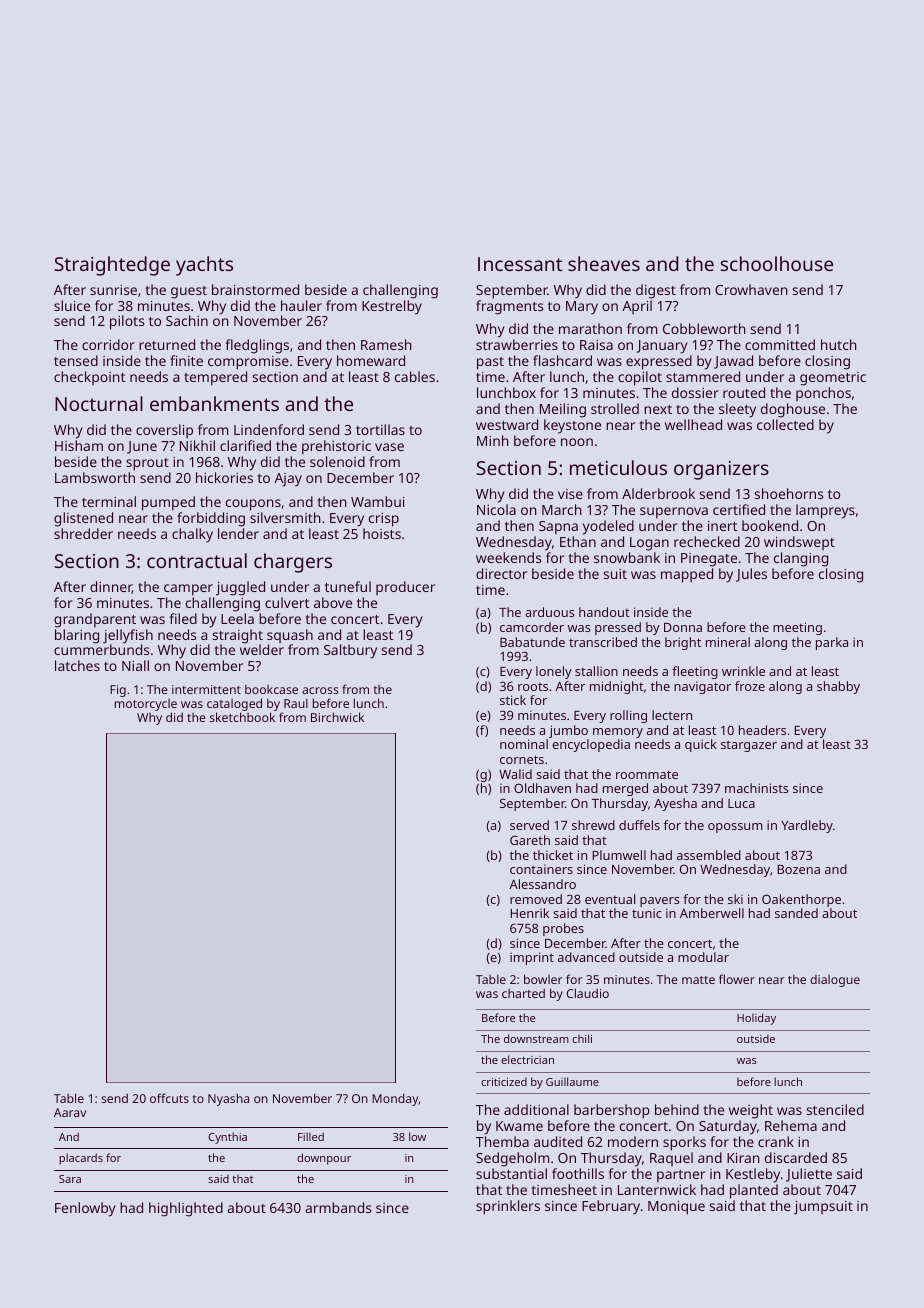  Describe the element at coordinates (197, 560) in the image. I see `contractual` at that location.
